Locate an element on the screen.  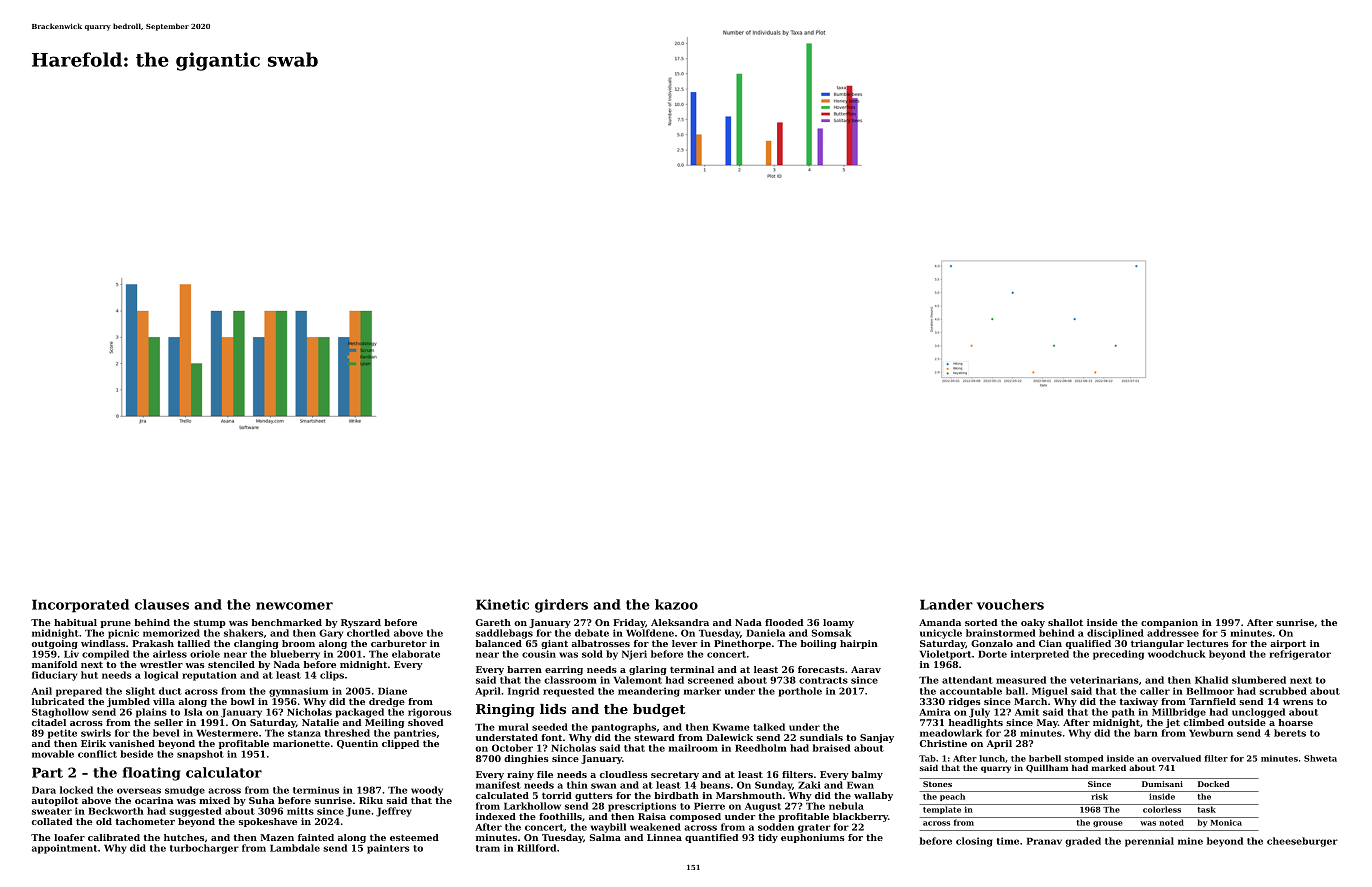
balmy is located at coordinates (867, 775).
